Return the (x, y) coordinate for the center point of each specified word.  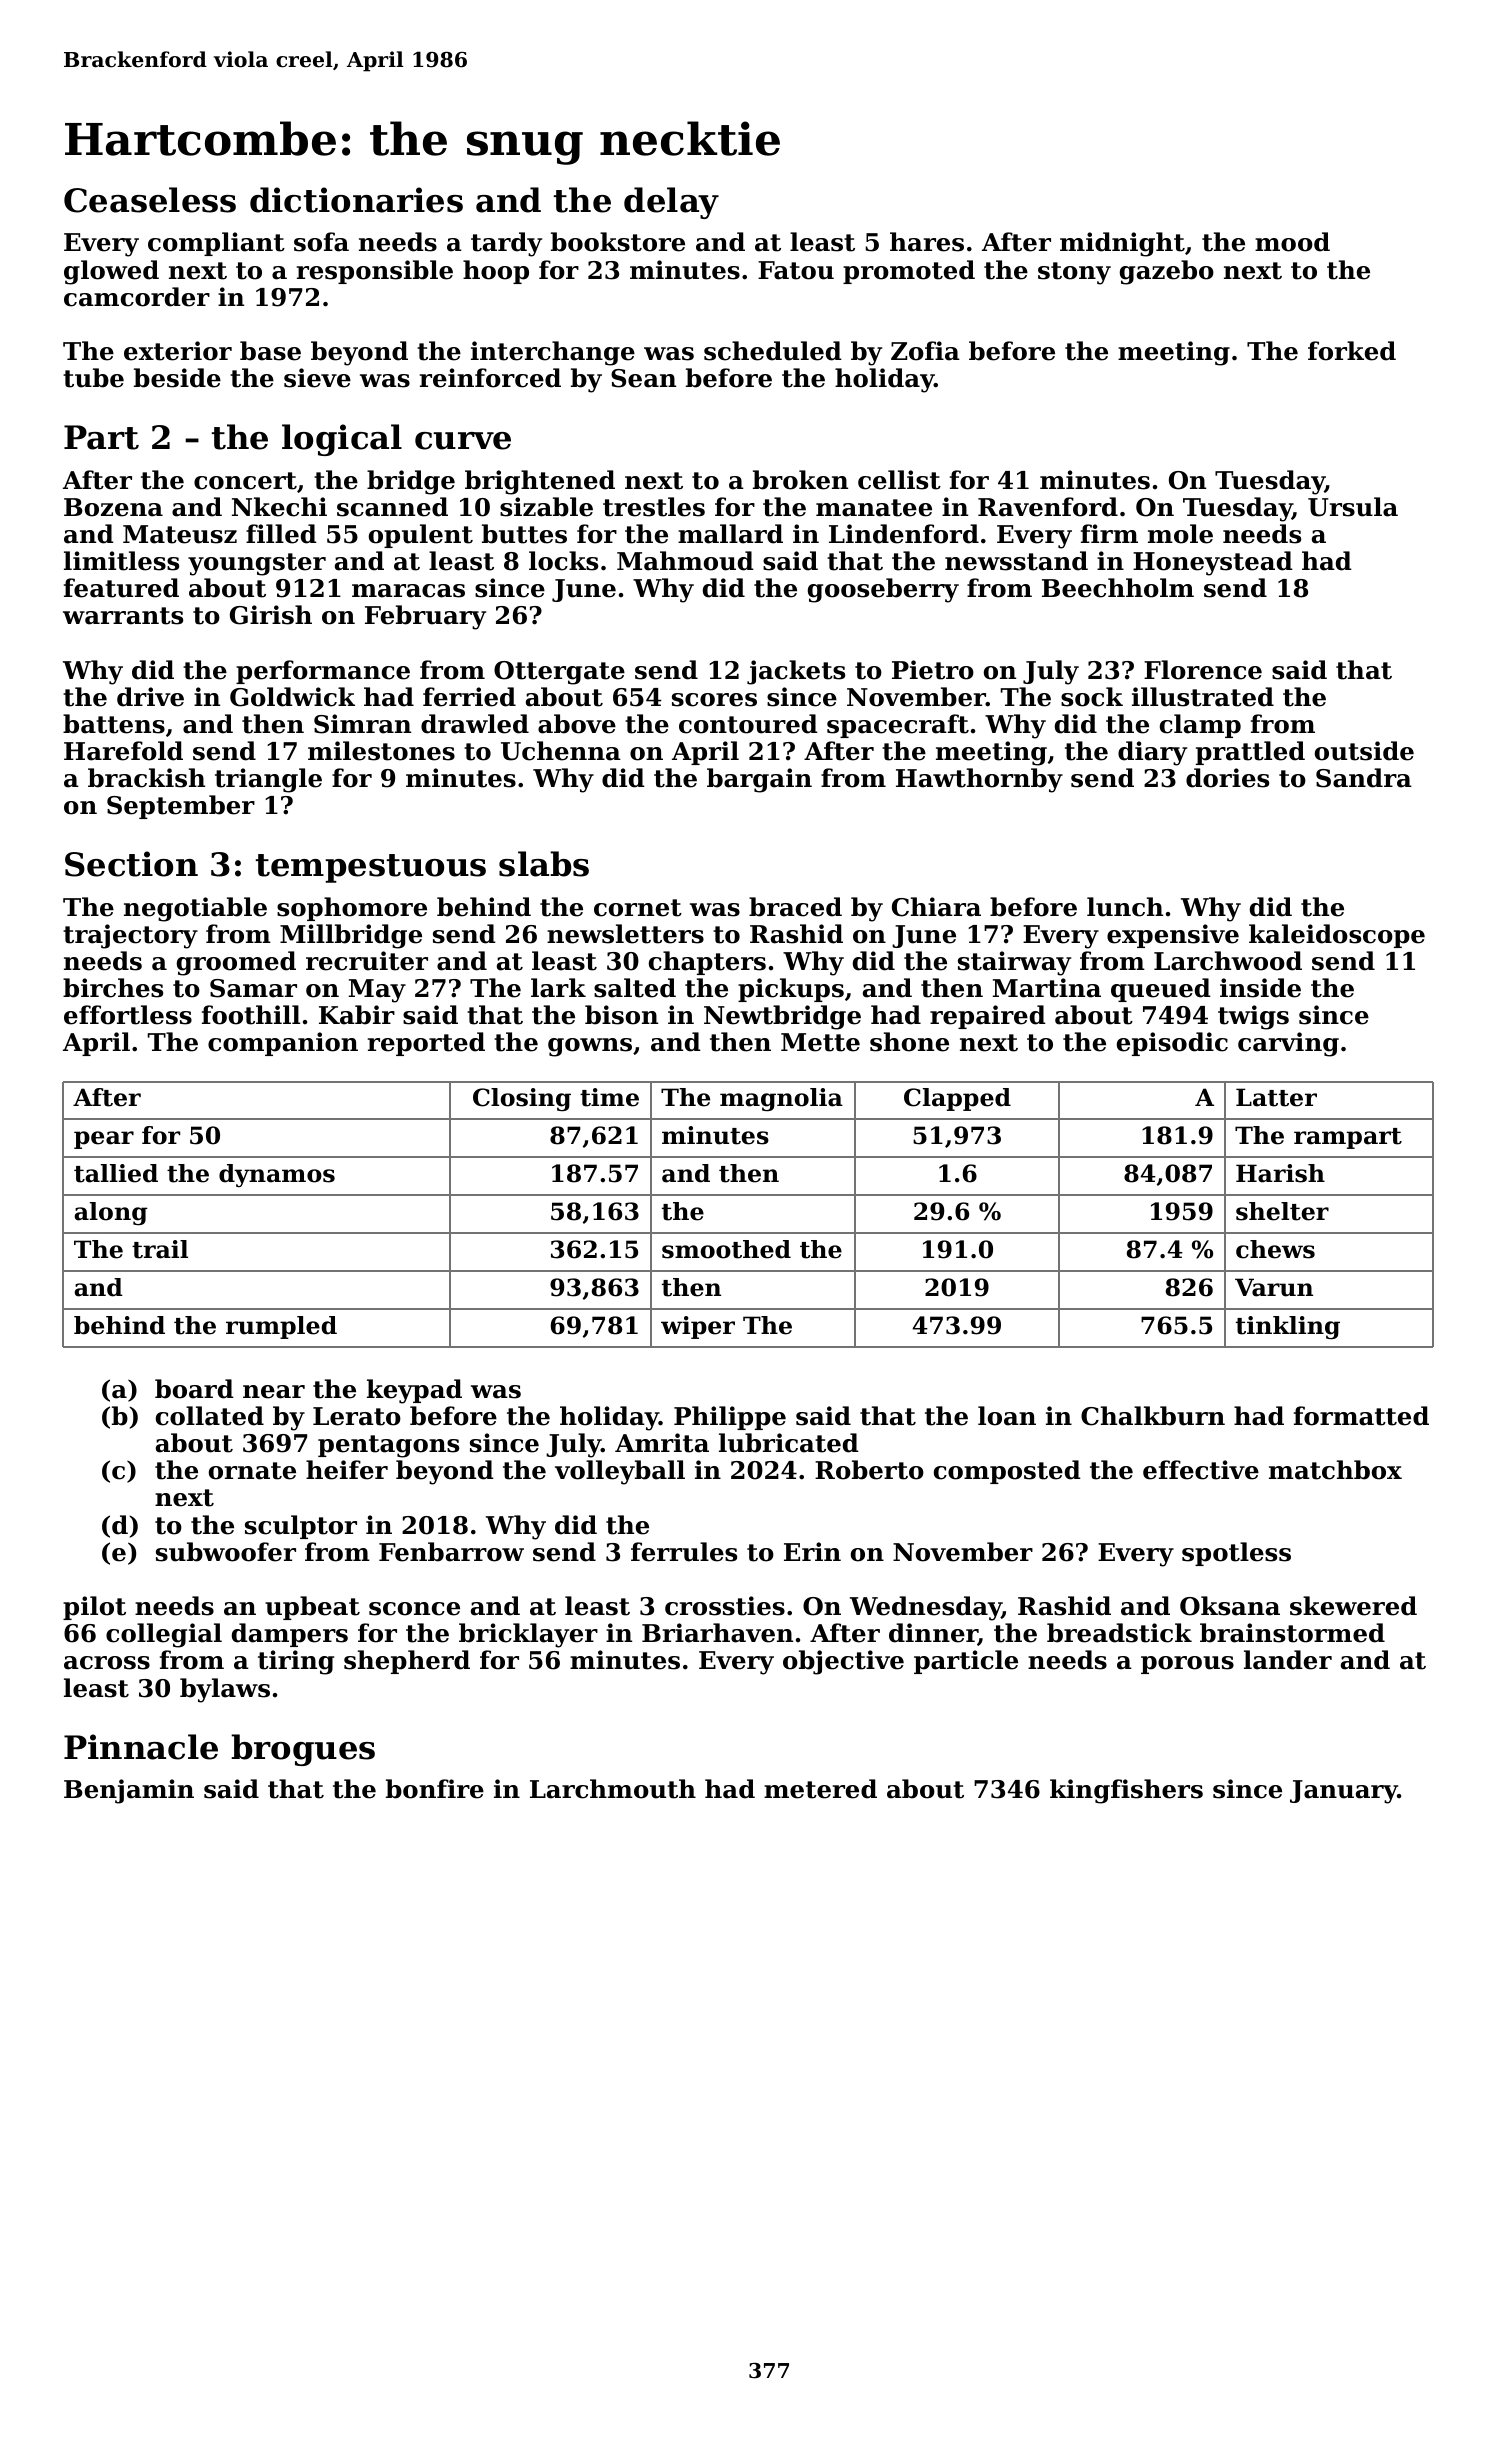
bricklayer (528, 1635)
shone (909, 1042)
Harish (1280, 1173)
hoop (496, 272)
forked (1352, 351)
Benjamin (129, 1791)
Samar (253, 988)
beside (177, 378)
